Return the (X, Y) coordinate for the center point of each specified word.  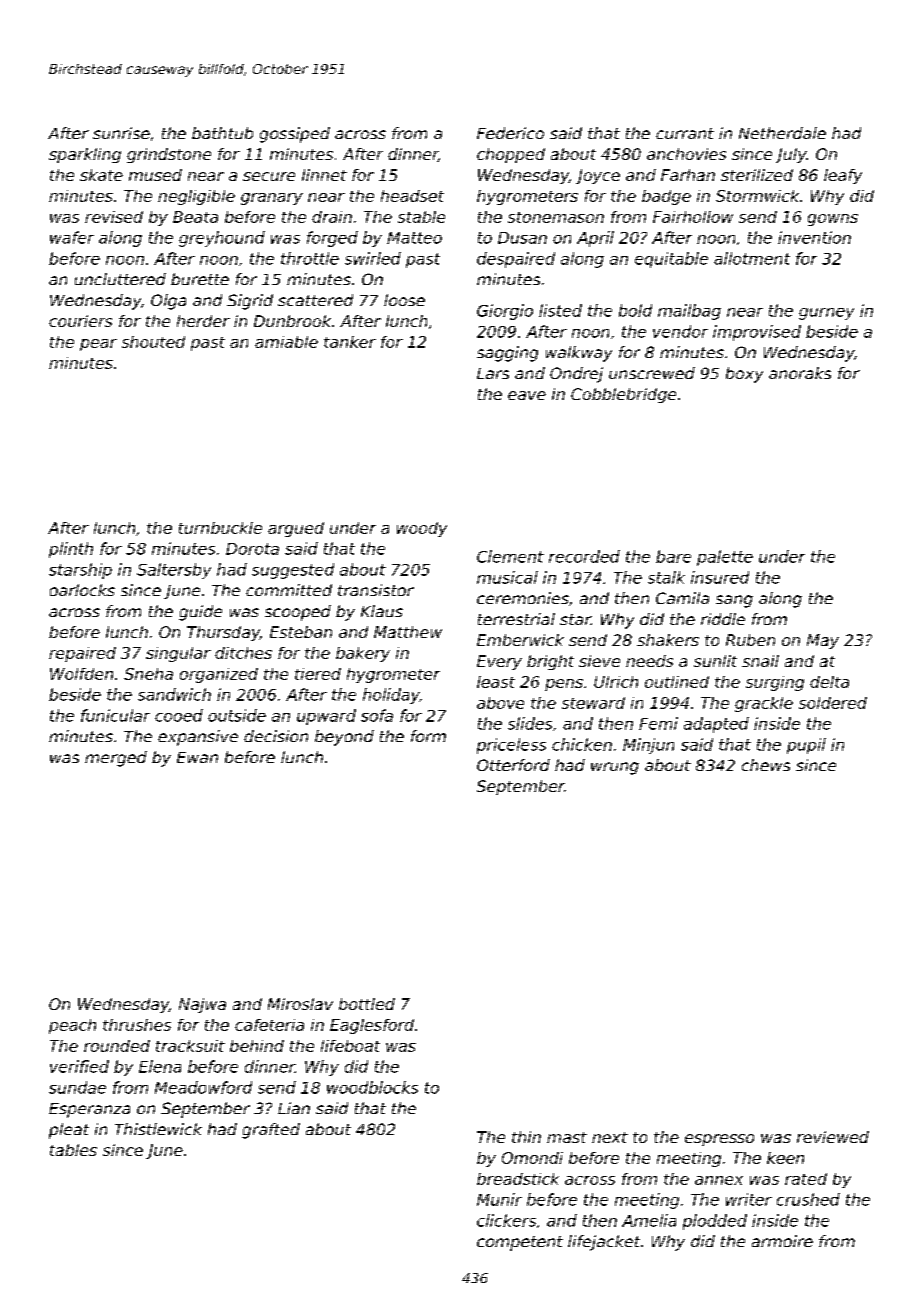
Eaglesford (372, 1026)
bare (673, 556)
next (610, 1137)
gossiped (295, 135)
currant (685, 133)
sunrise (121, 133)
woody (422, 529)
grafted (271, 1131)
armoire (782, 1241)
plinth (71, 550)
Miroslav (300, 1004)
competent (520, 1243)
